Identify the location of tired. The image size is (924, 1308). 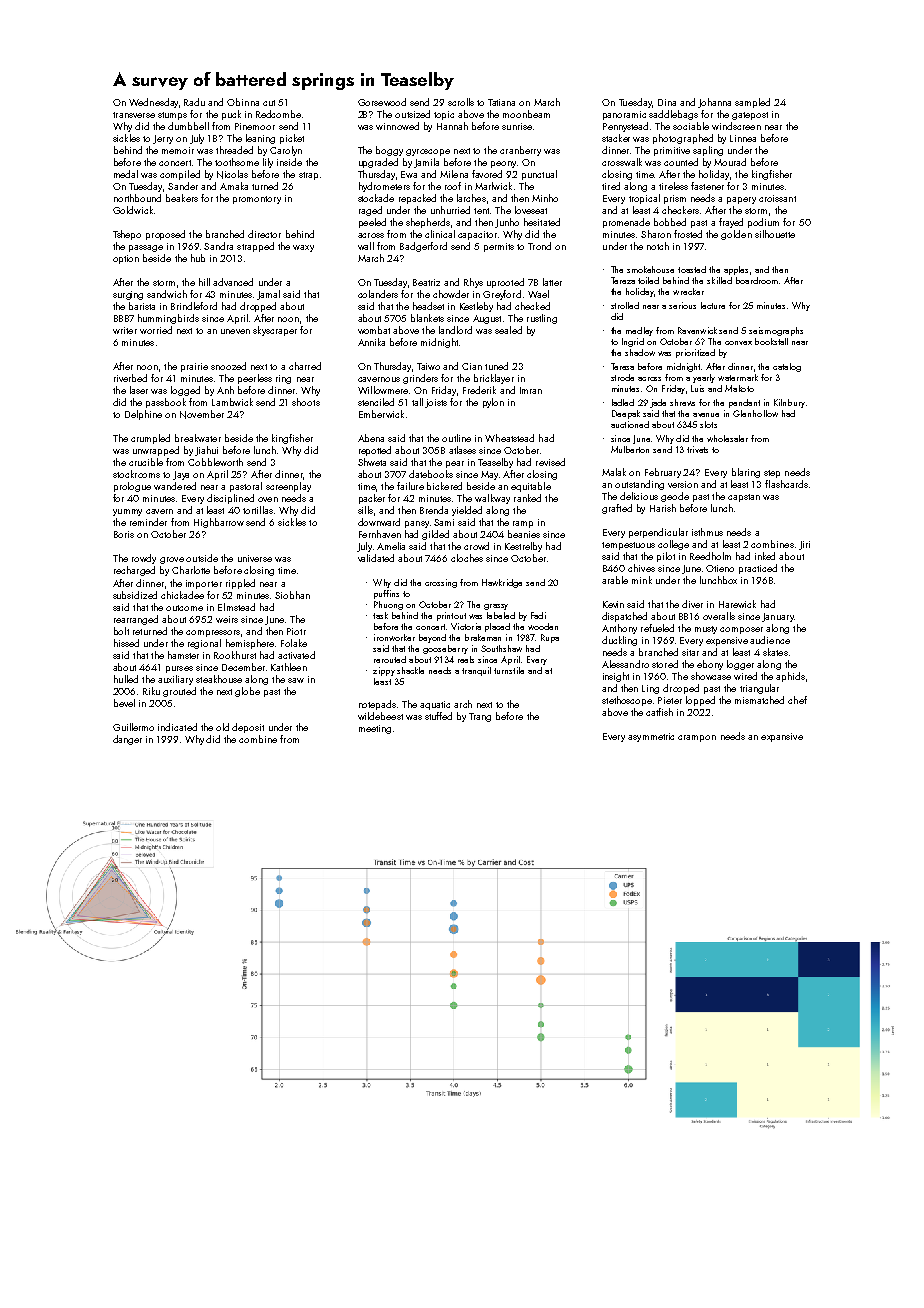
(611, 186).
